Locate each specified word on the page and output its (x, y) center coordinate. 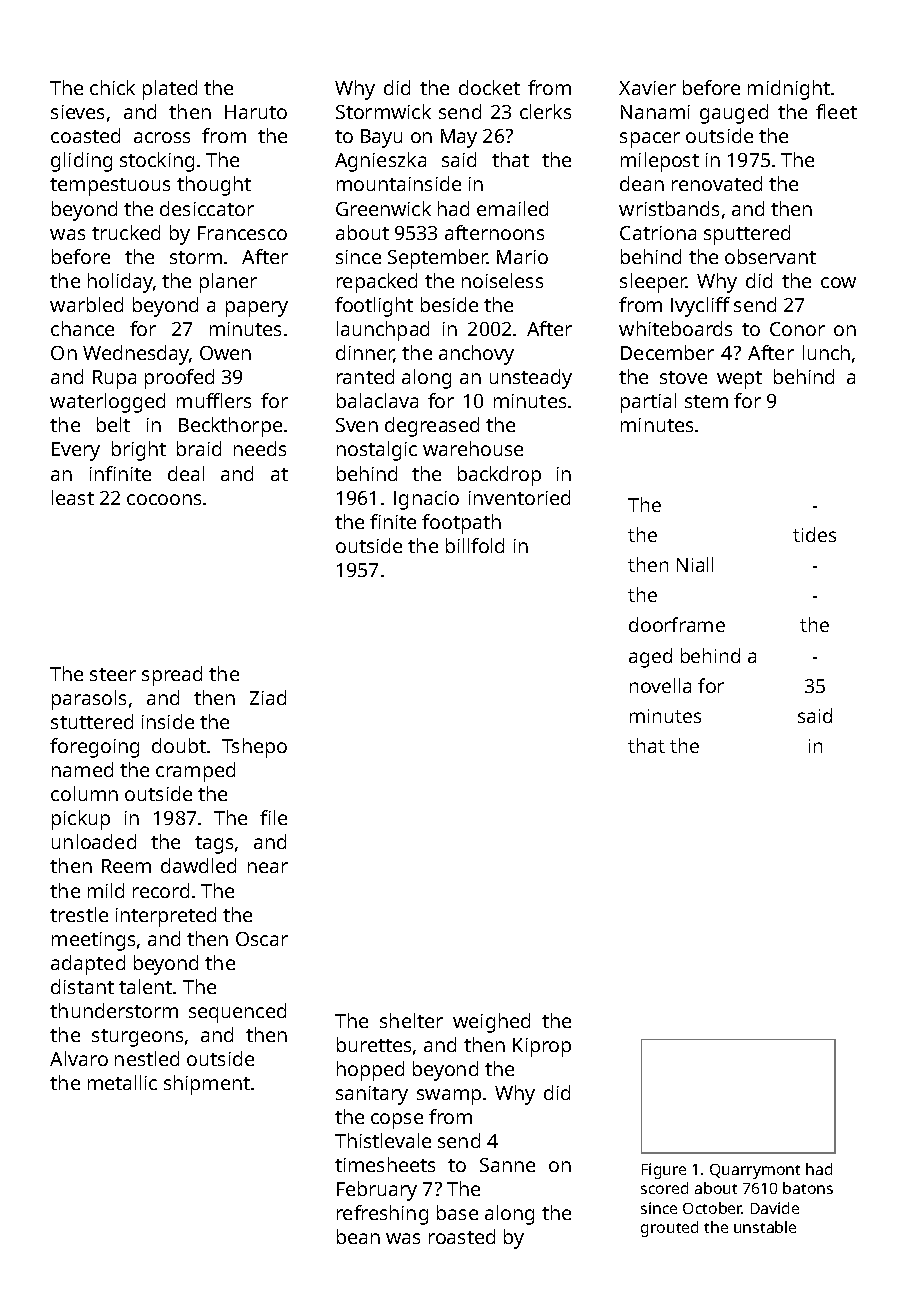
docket (489, 87)
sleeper (653, 283)
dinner (365, 354)
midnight (789, 90)
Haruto (256, 112)
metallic (122, 1082)
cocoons (164, 499)
